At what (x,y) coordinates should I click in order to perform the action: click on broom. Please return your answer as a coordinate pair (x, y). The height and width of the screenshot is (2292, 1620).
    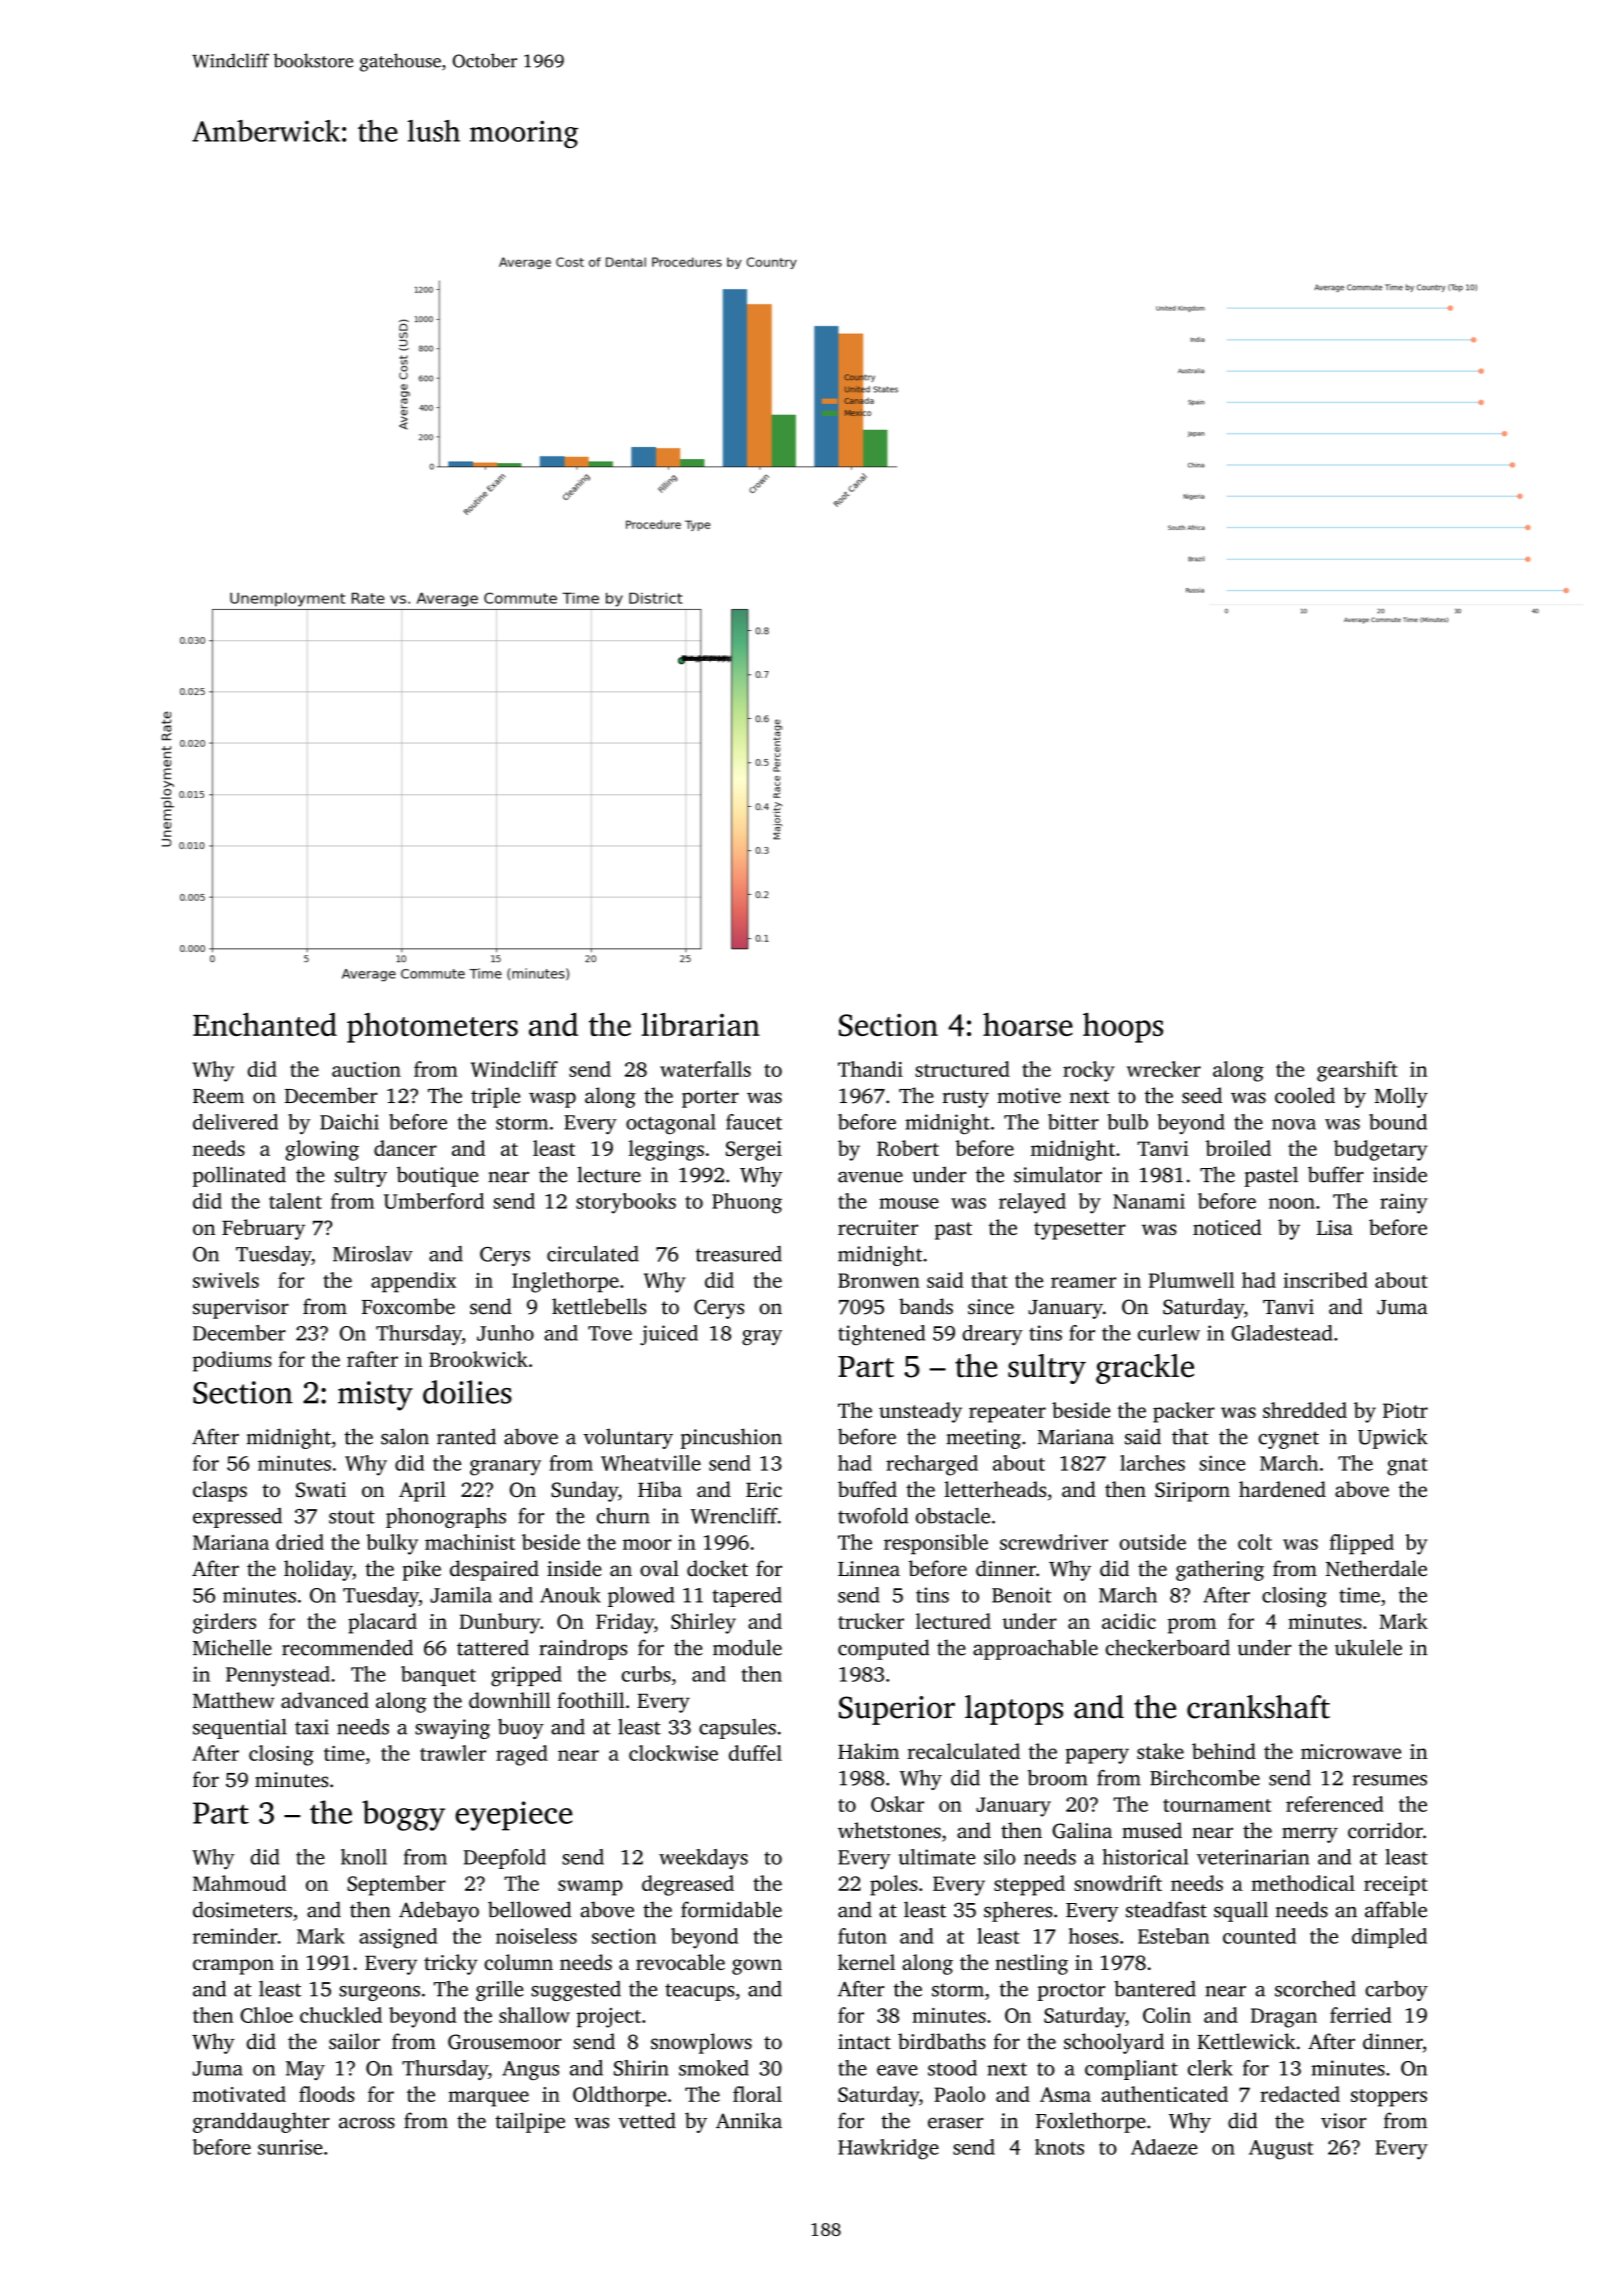
    Looking at the image, I should click on (1058, 1778).
